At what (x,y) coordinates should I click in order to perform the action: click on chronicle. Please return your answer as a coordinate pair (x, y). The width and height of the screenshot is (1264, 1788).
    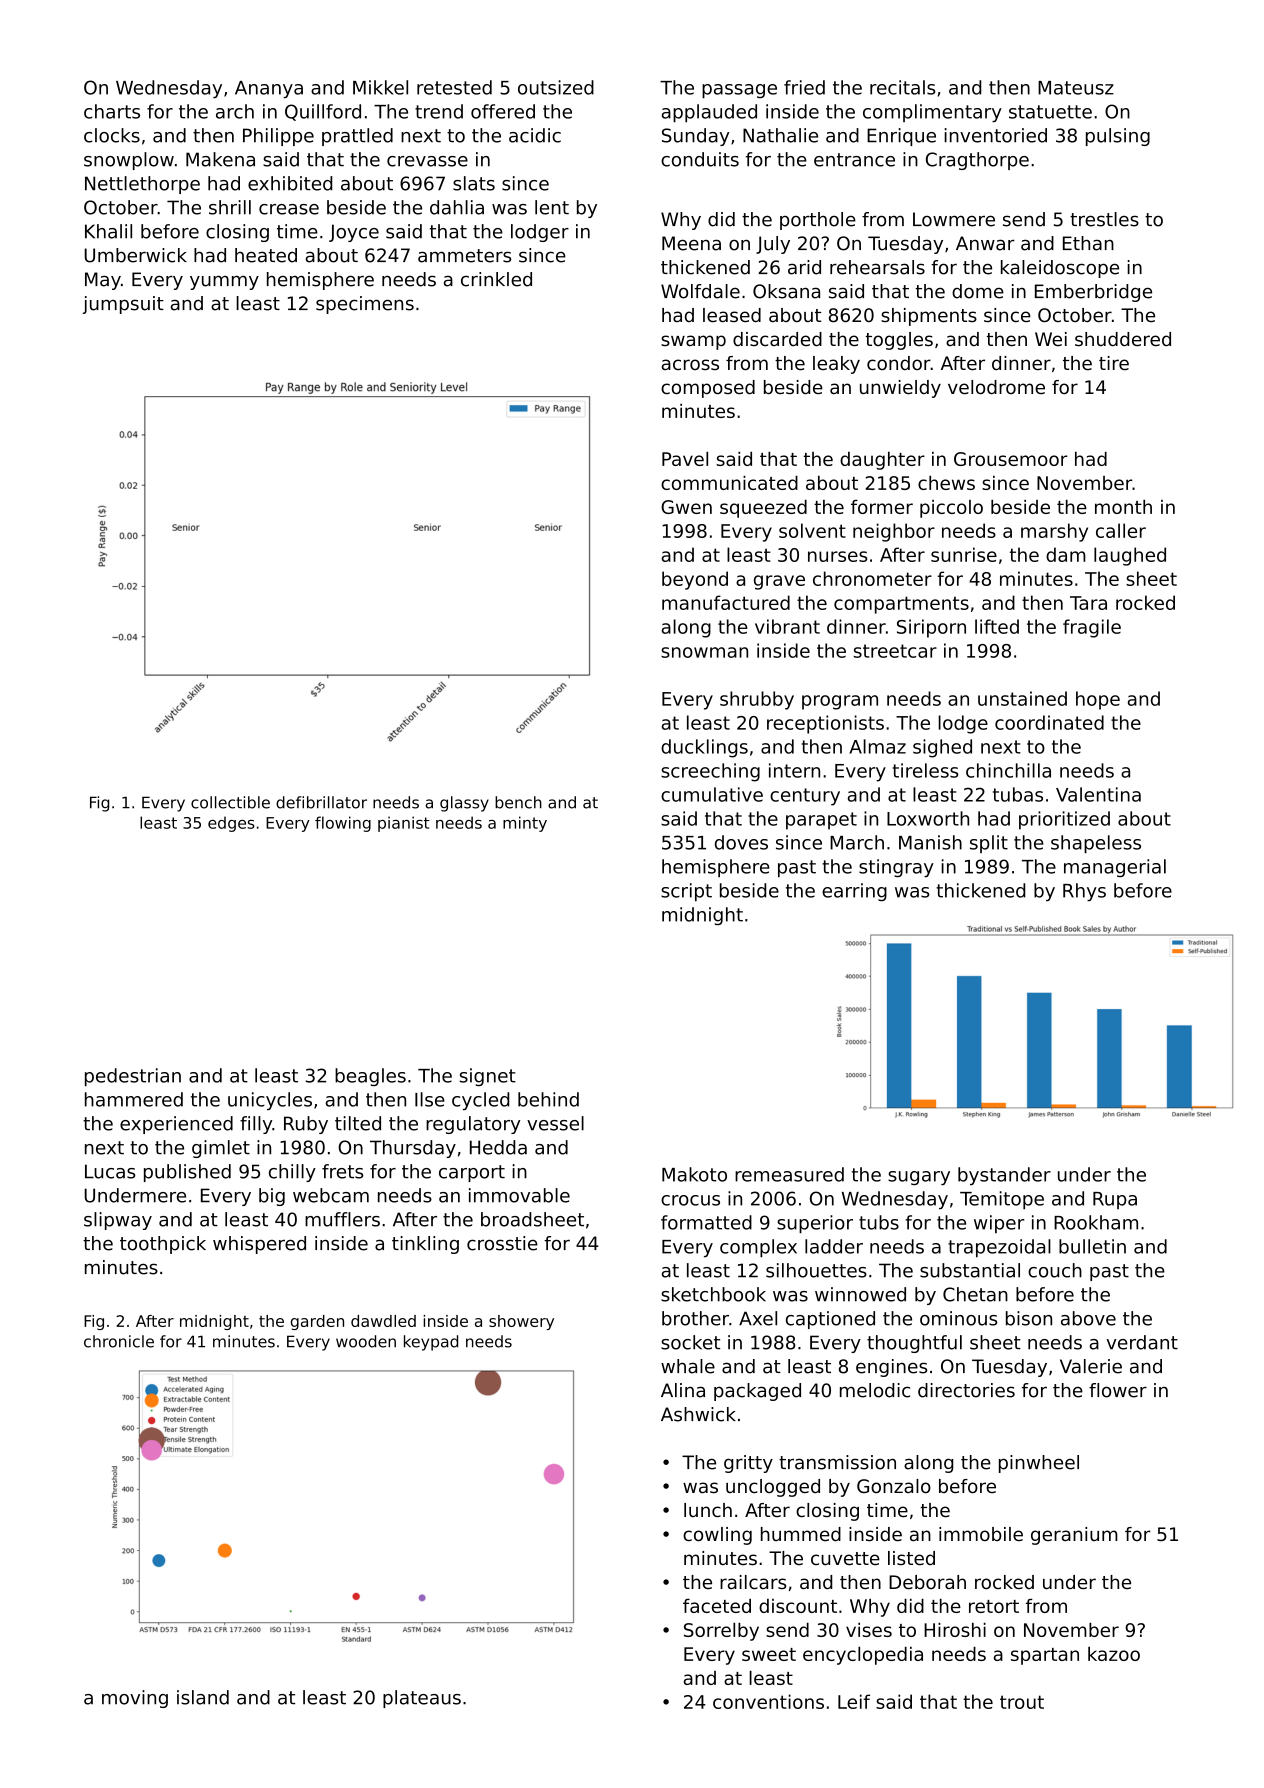
    Looking at the image, I should click on (119, 1341).
